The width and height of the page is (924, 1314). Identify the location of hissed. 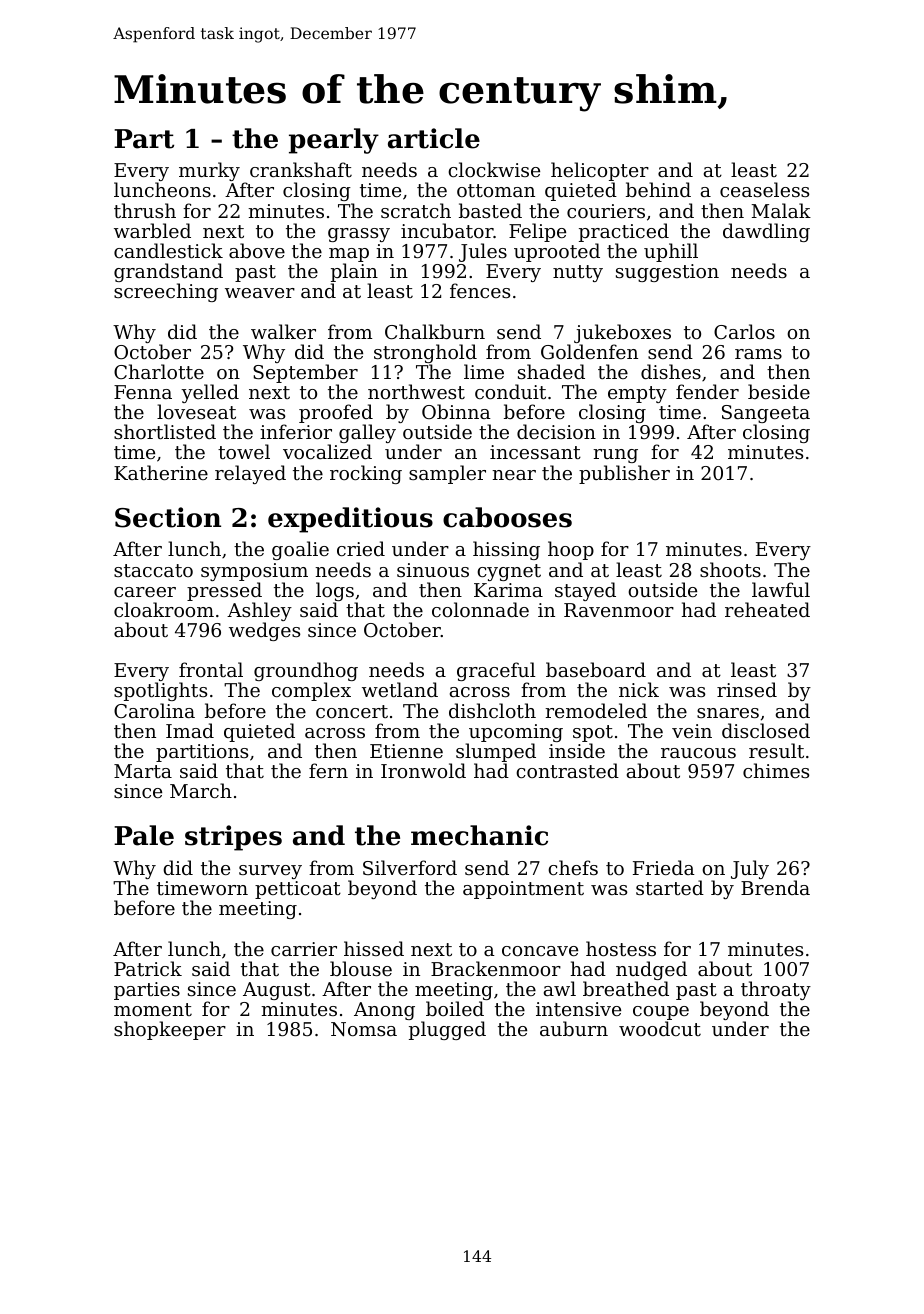
(374, 948).
